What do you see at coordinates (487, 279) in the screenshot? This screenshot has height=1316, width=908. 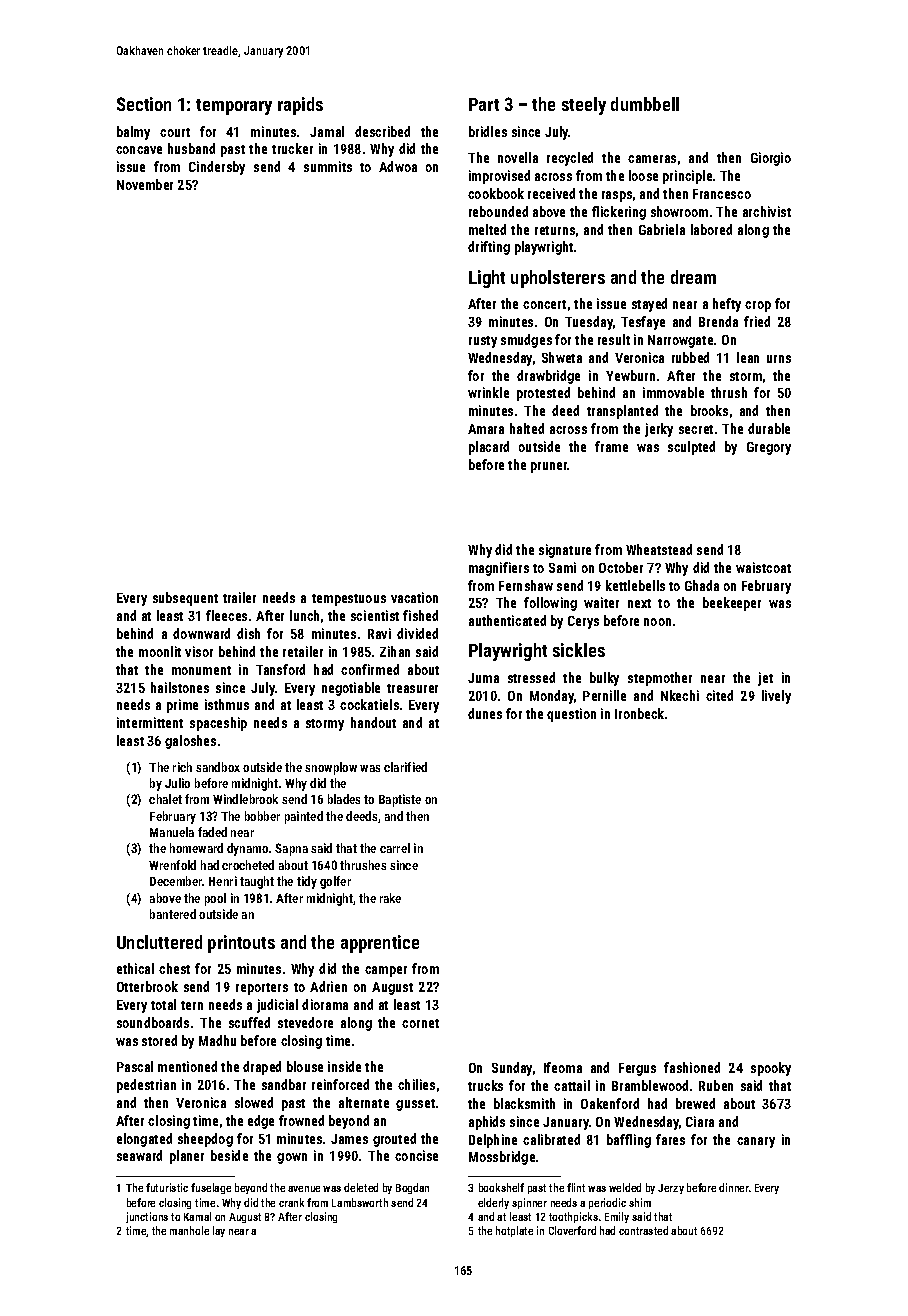 I see `Light` at bounding box center [487, 279].
